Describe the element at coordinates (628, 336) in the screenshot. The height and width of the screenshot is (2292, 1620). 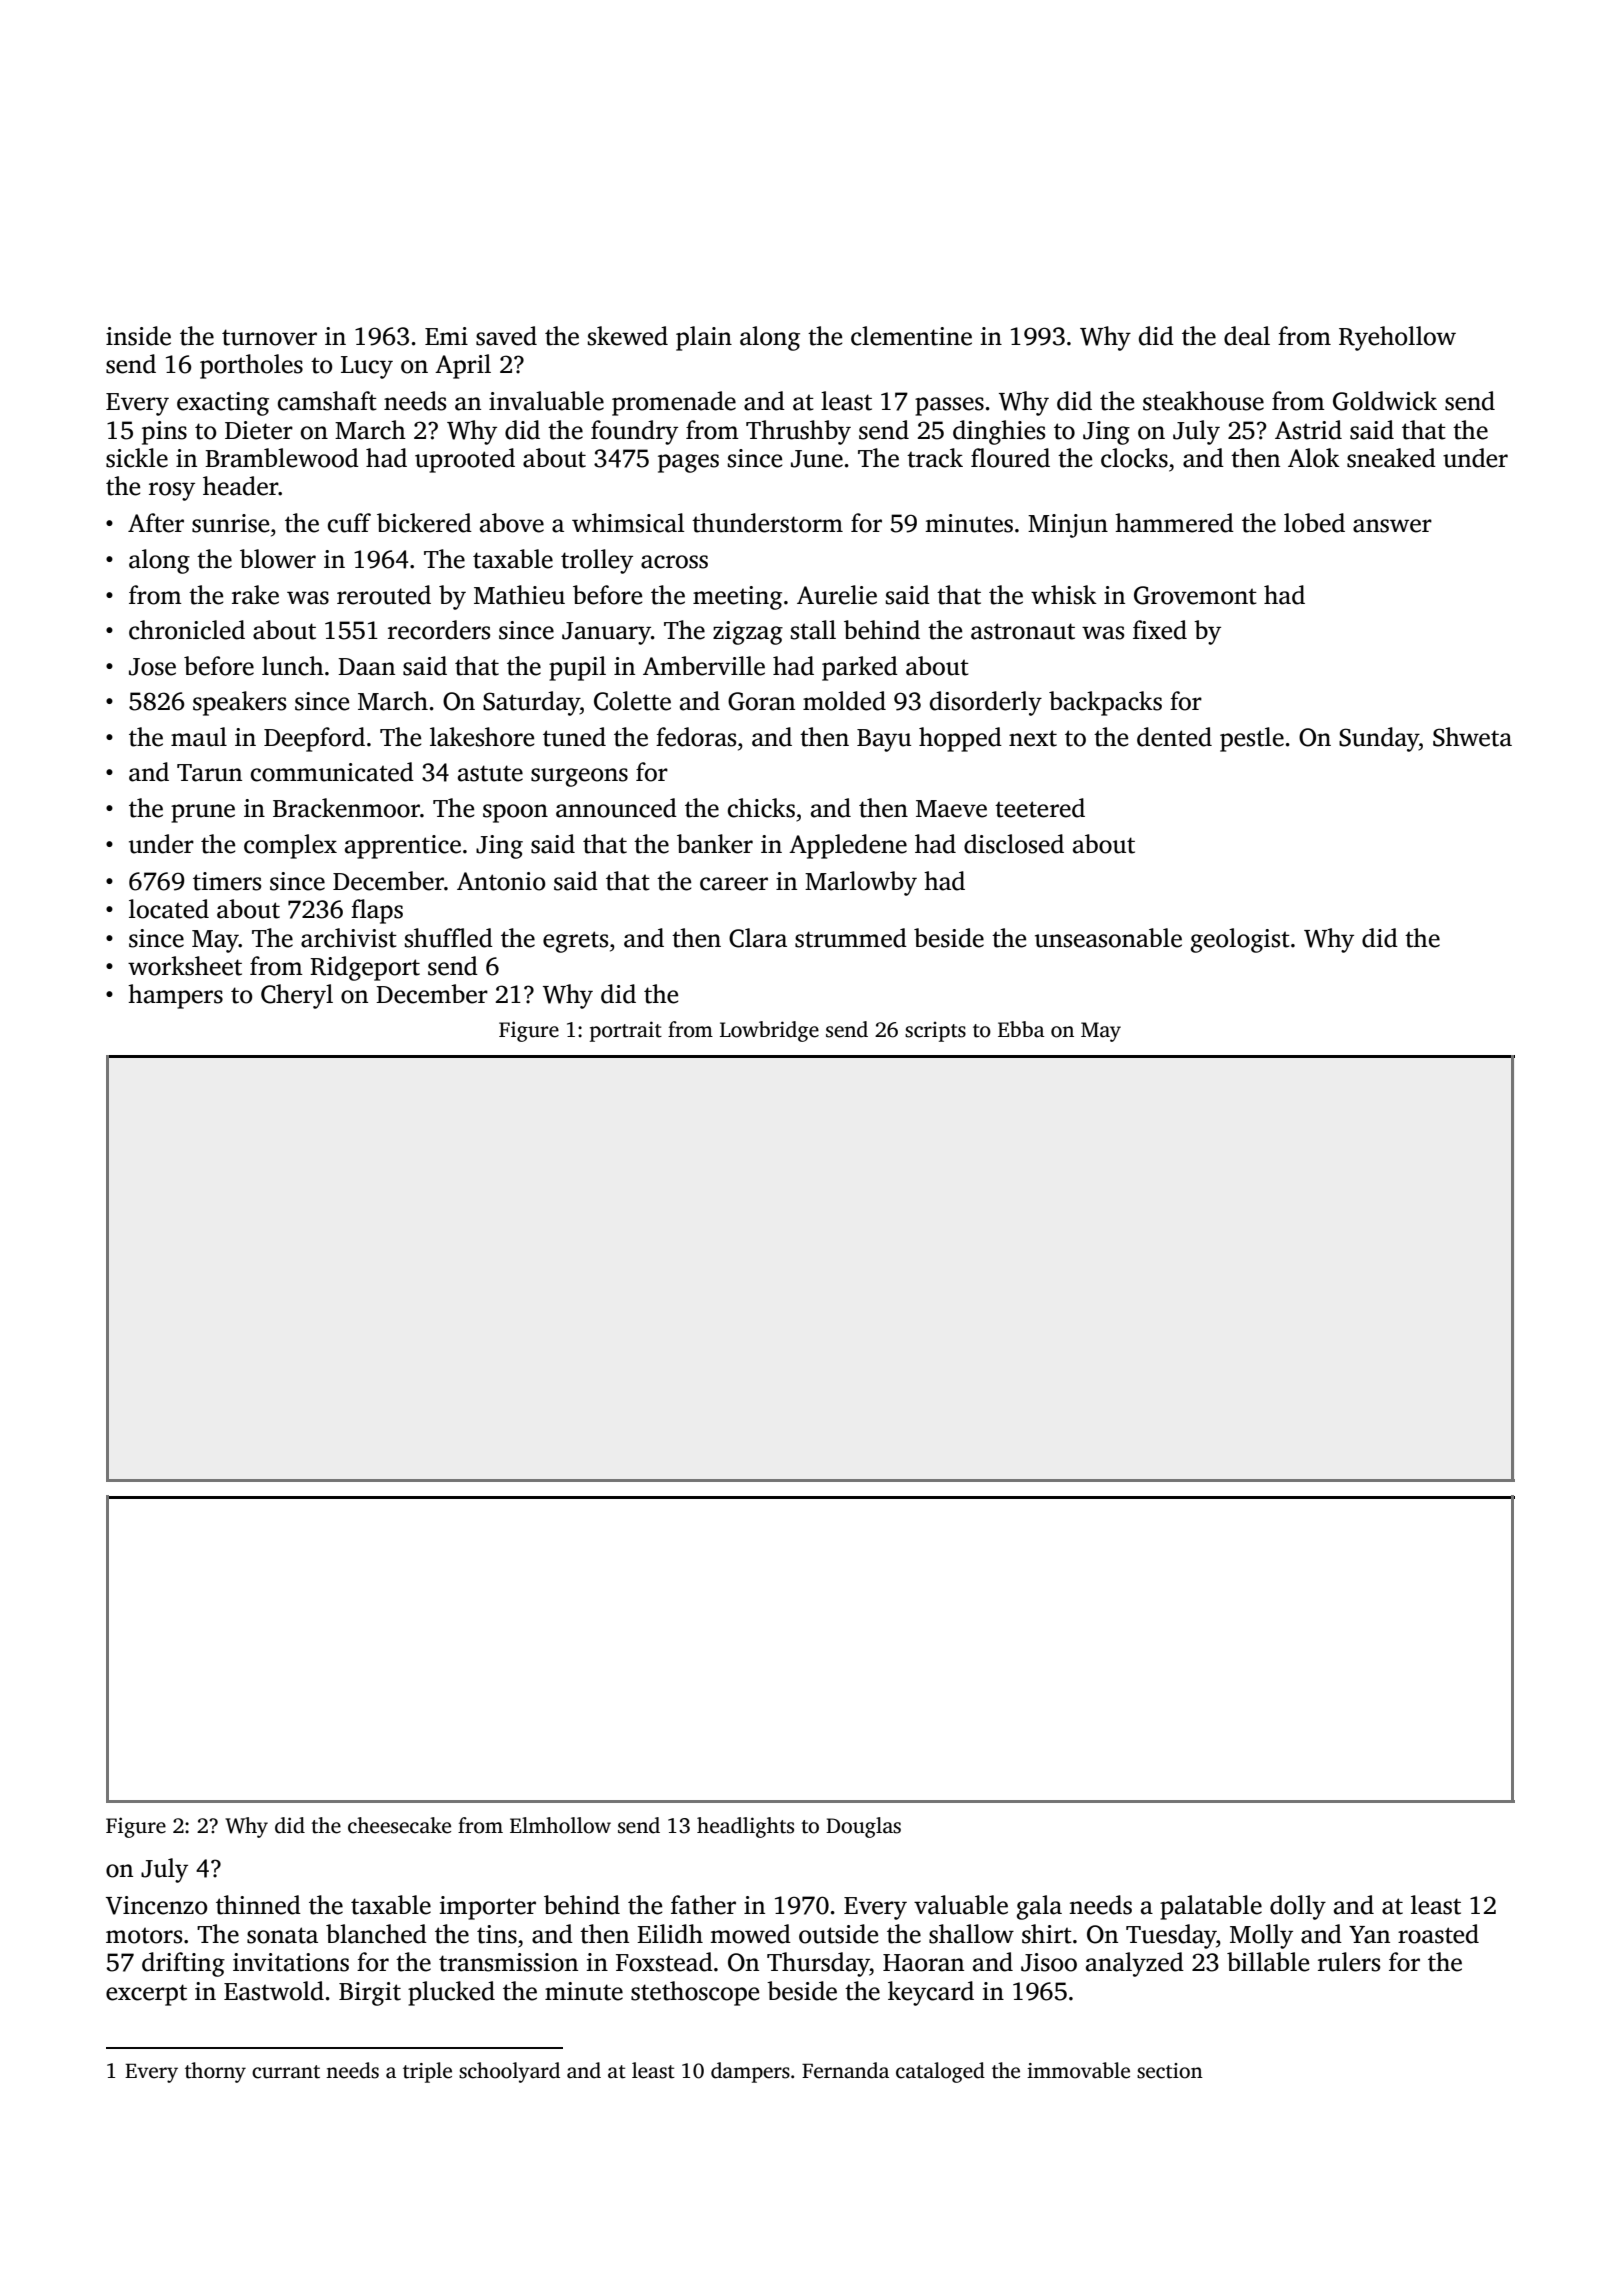
I see `skewed` at that location.
